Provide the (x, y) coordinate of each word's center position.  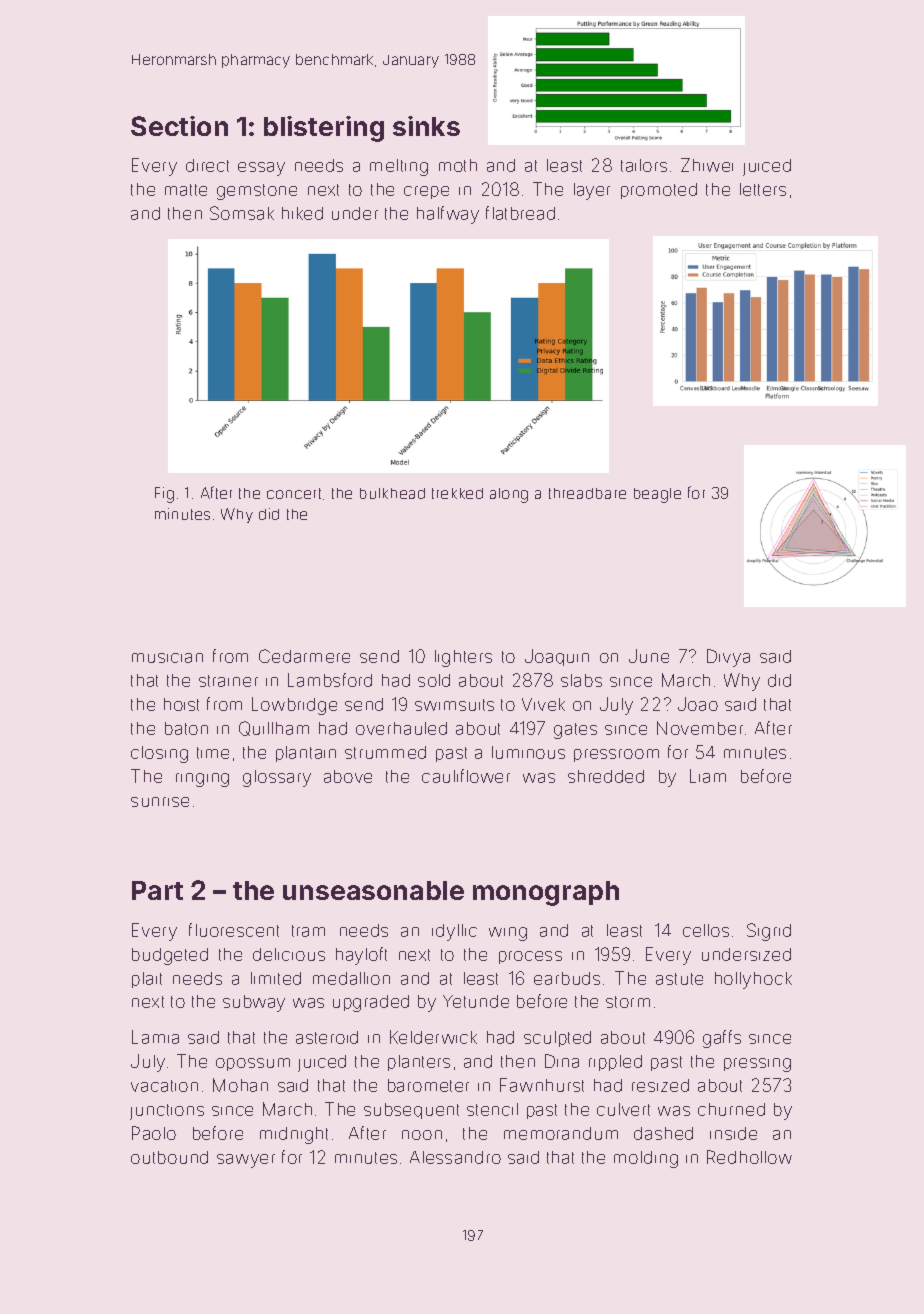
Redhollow (749, 1157)
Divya (728, 658)
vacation (164, 1086)
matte (186, 190)
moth (458, 165)
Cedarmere (304, 656)
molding (646, 1159)
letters (763, 189)
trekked (457, 493)
